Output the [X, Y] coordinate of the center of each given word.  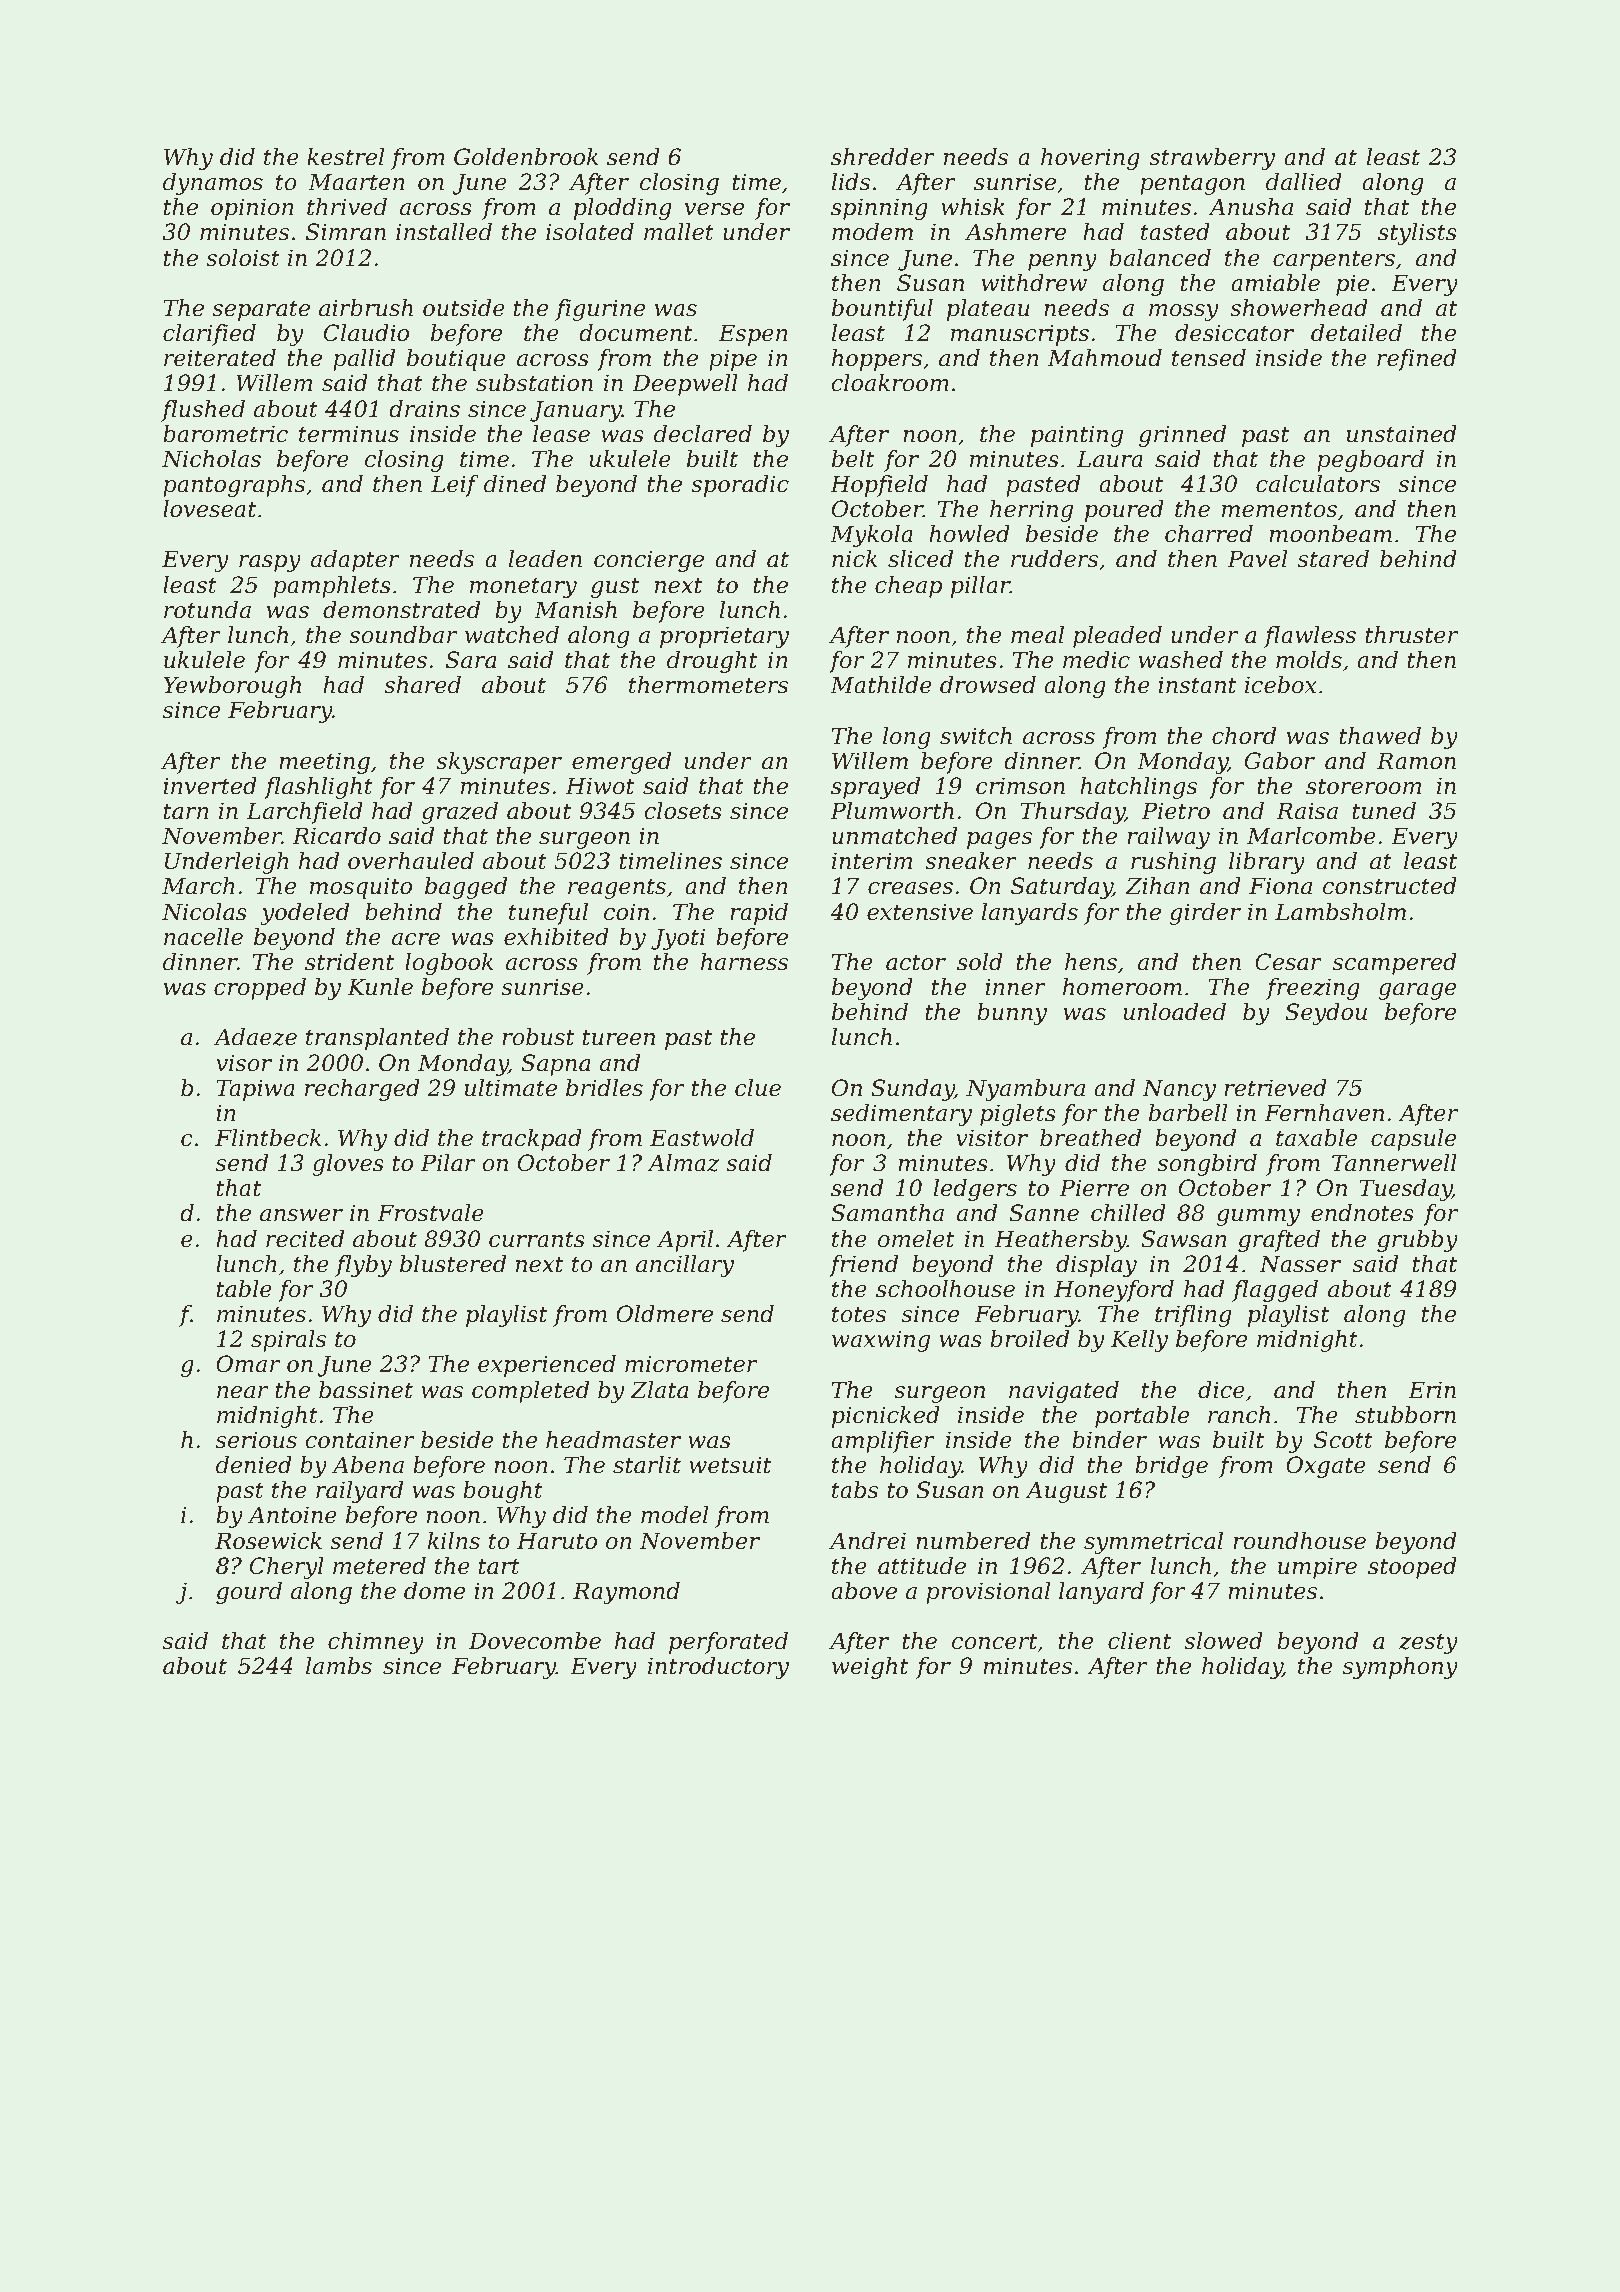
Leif [454, 486]
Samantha [887, 1213]
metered [379, 1566]
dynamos [213, 184]
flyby [363, 1266]
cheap [908, 587]
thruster [1411, 635]
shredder [883, 157]
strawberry [1212, 159]
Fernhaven [1324, 1113]
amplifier [883, 1442]
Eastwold [702, 1138]
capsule [1413, 1140]
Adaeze [255, 1037]
